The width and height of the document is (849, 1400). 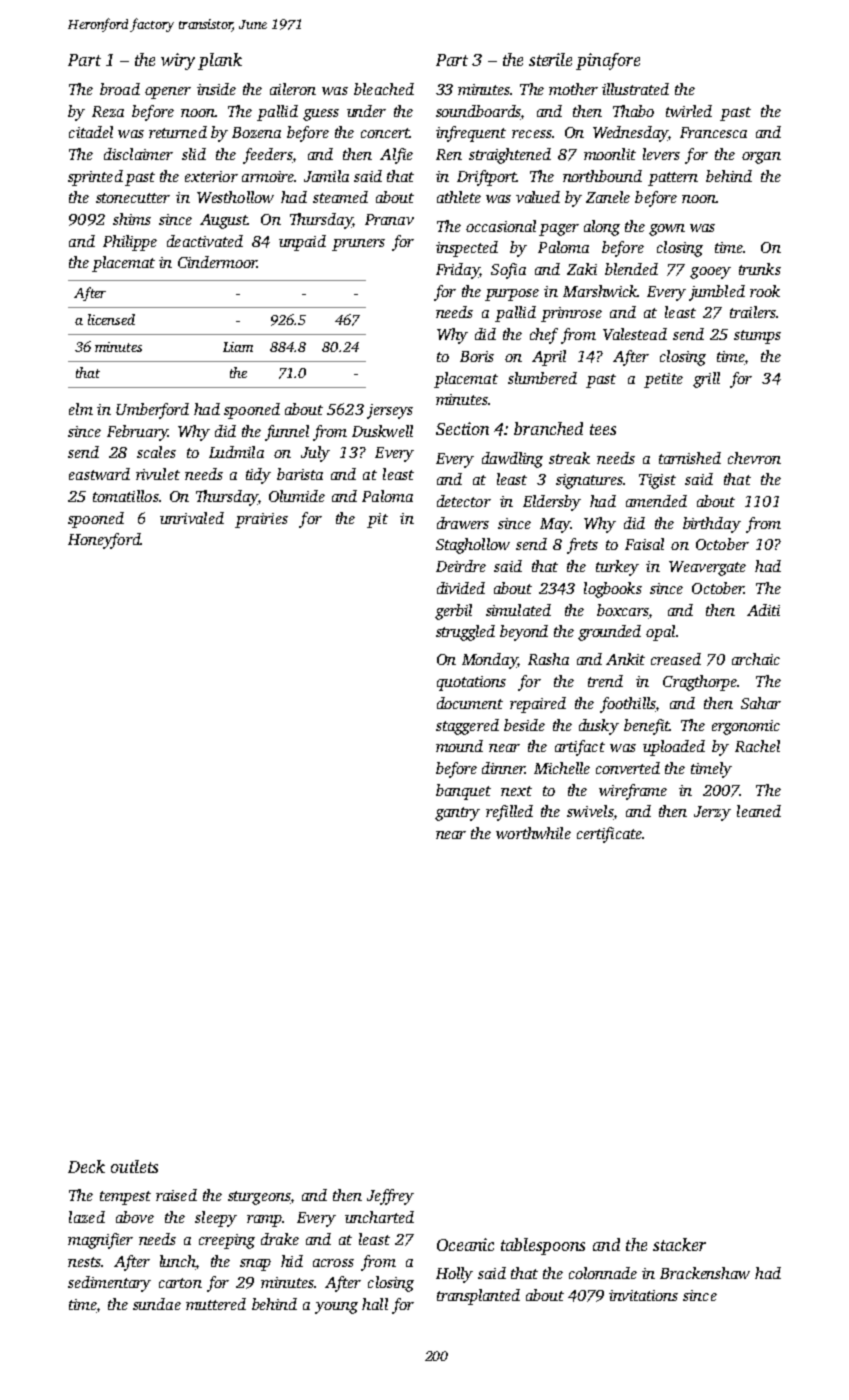 I want to click on struggled, so click(x=465, y=633).
